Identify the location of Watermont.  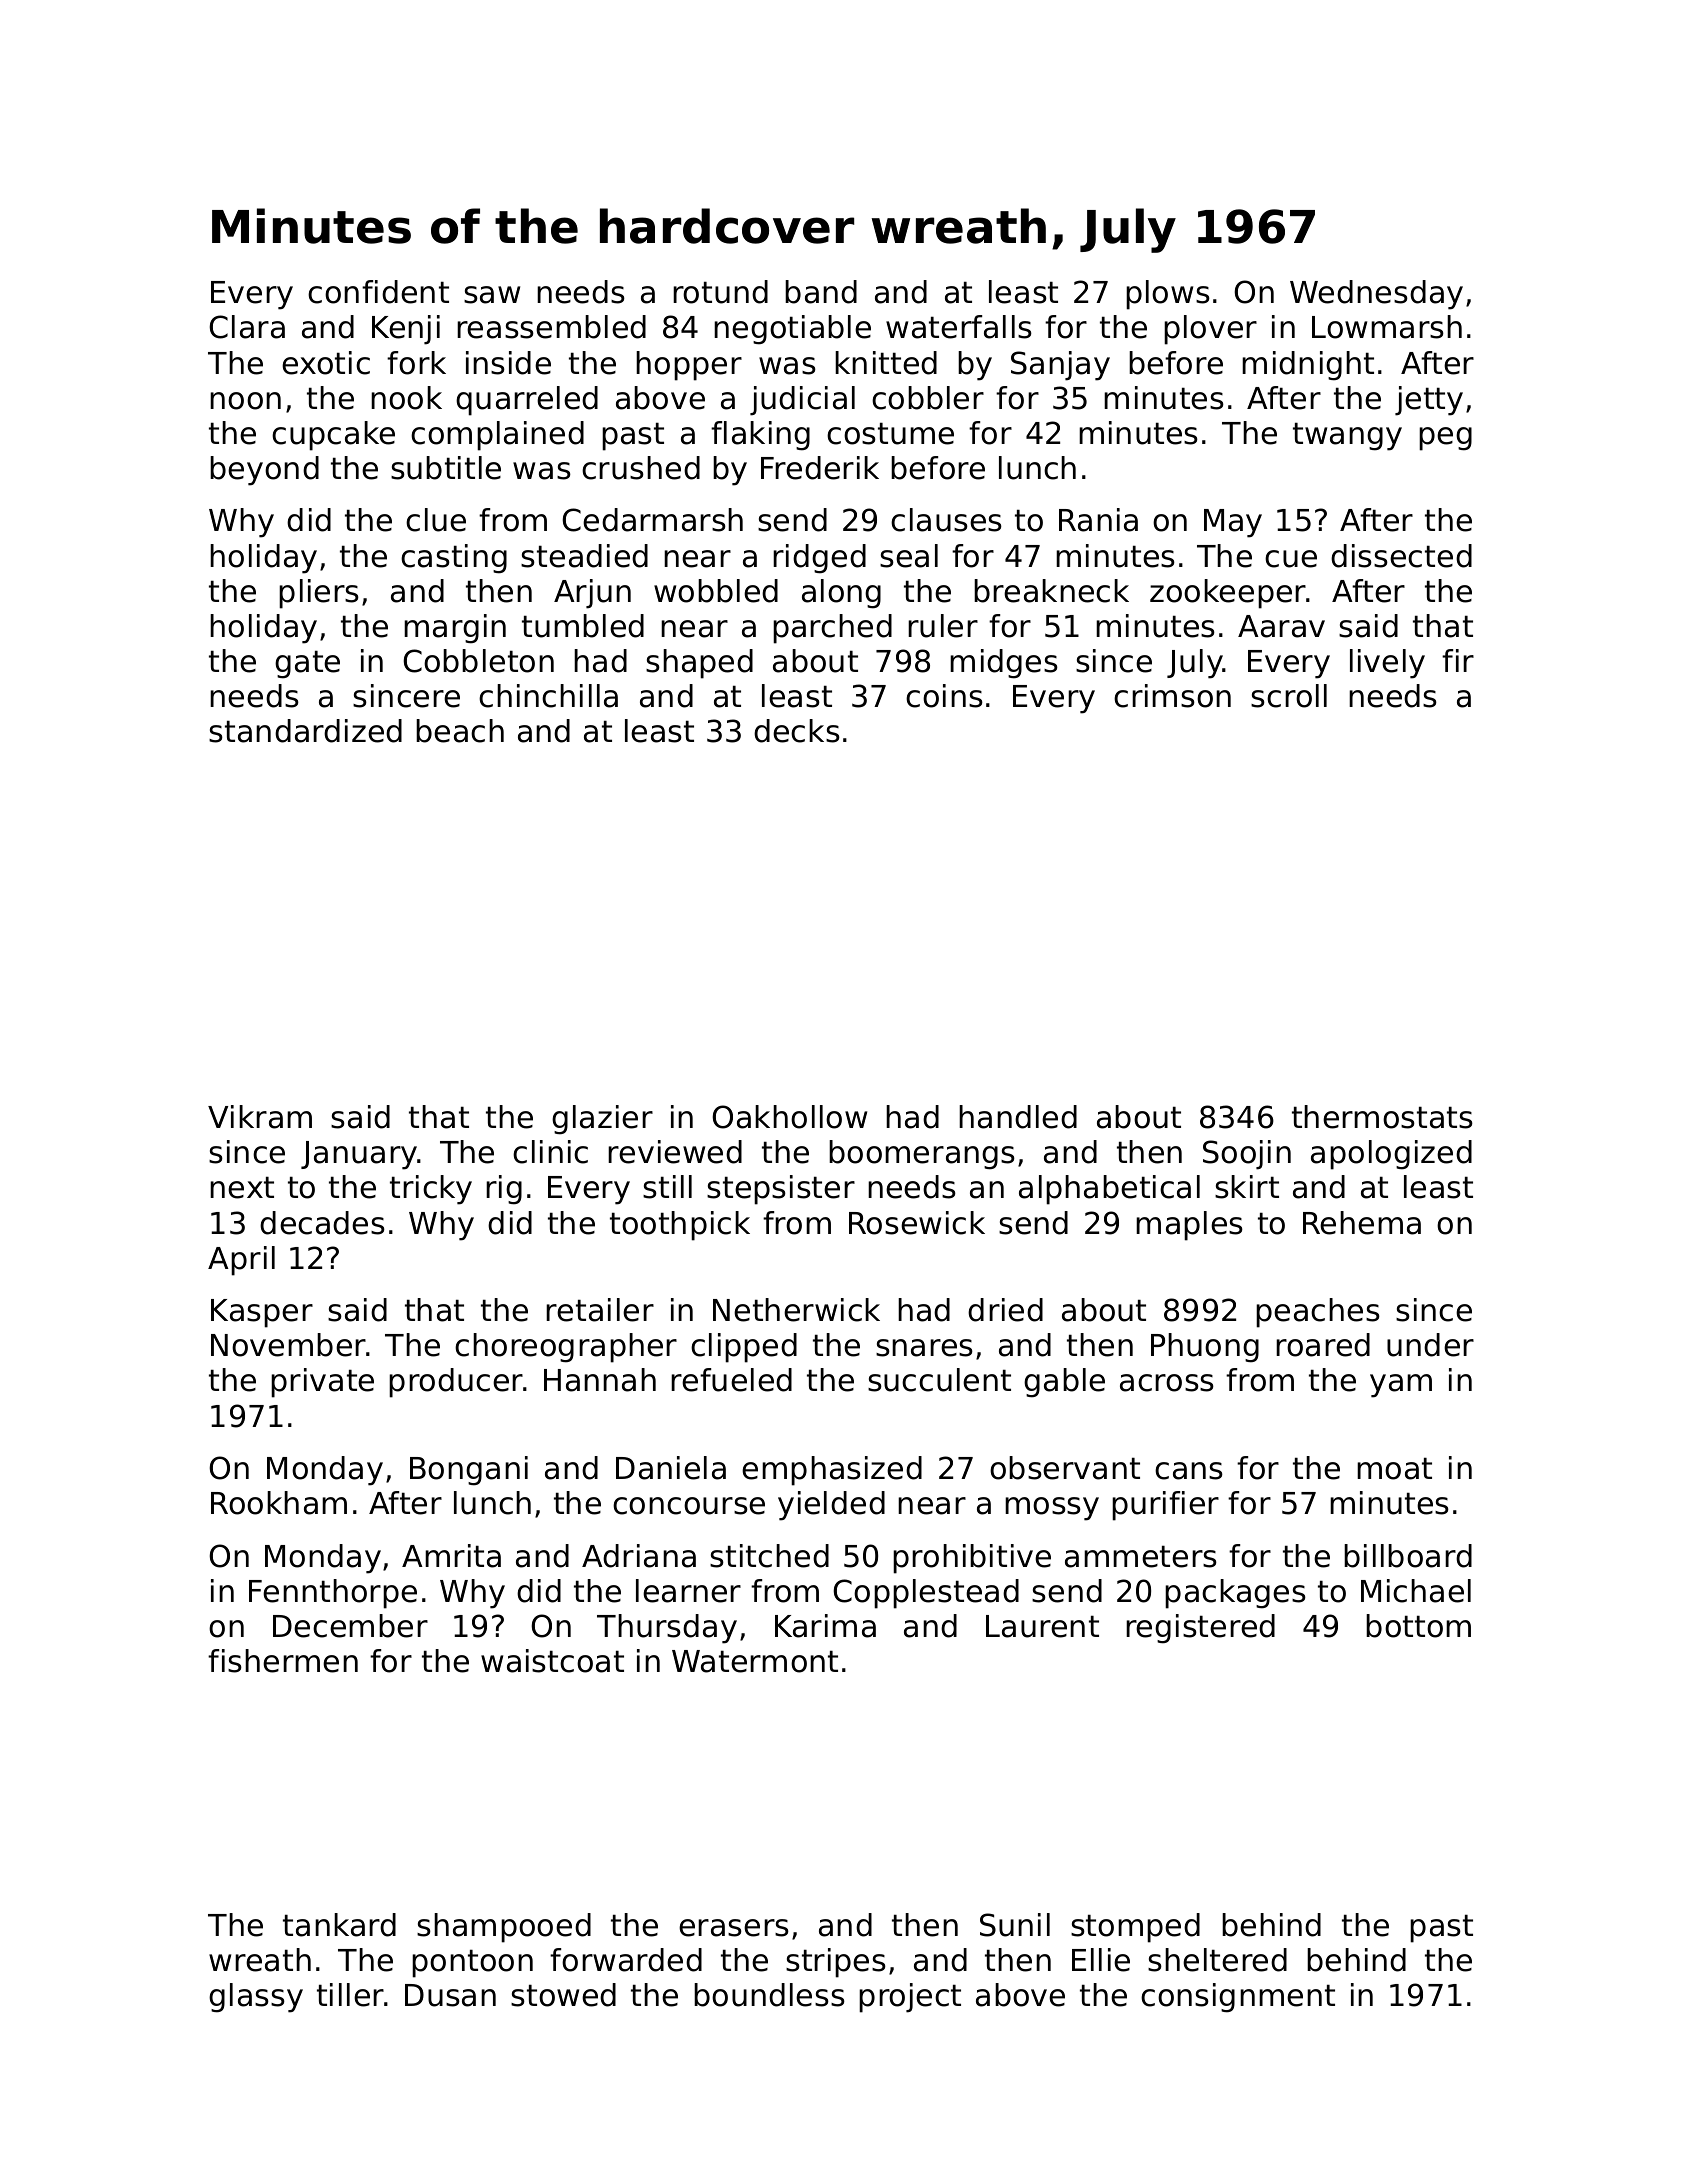
(755, 1661).
